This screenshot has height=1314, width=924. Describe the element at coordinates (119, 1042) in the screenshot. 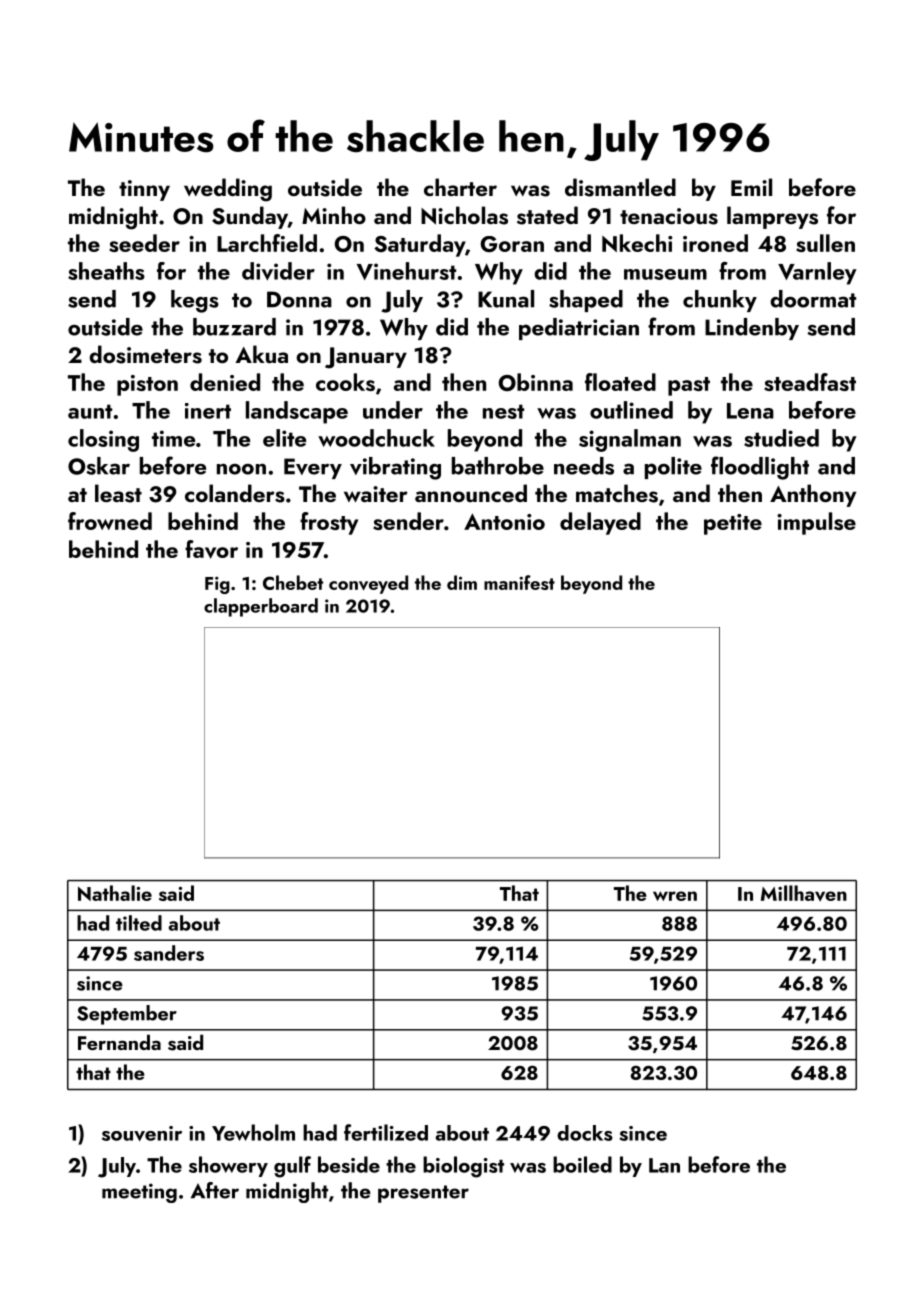

I see `Fernanda` at that location.
